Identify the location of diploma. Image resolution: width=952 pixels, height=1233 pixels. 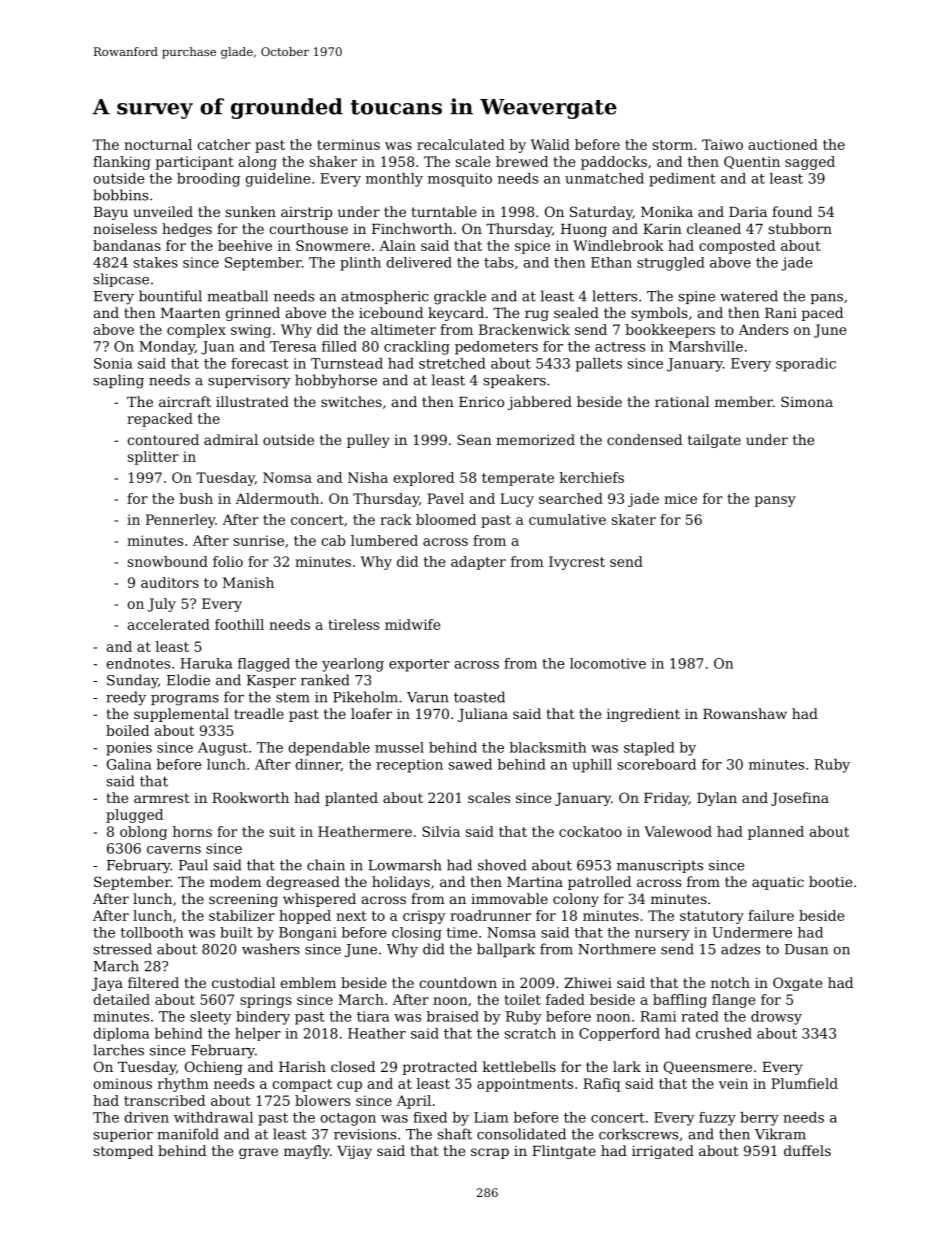
(121, 1034).
